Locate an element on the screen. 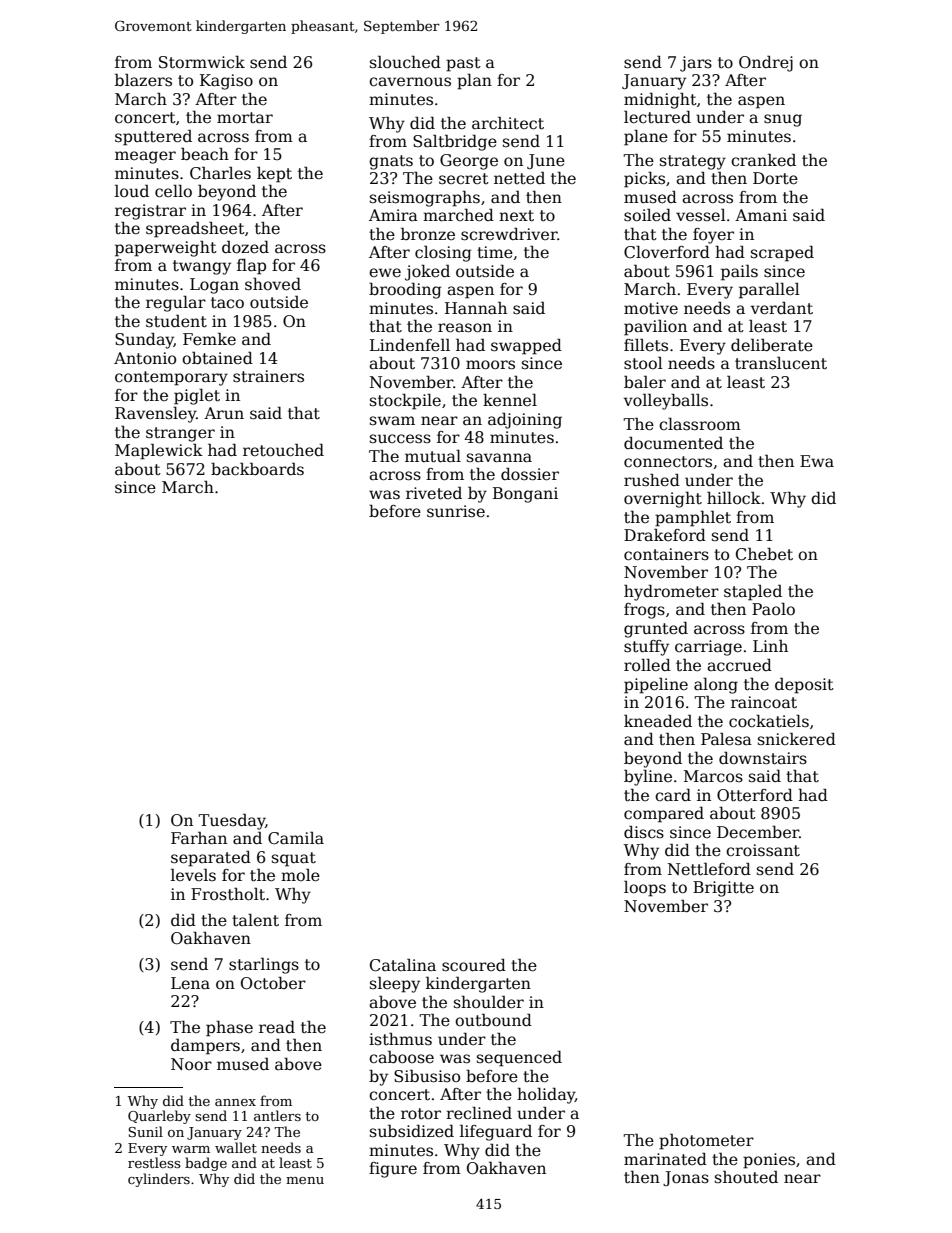 The height and width of the screenshot is (1233, 952). paperweight is located at coordinates (166, 248).
